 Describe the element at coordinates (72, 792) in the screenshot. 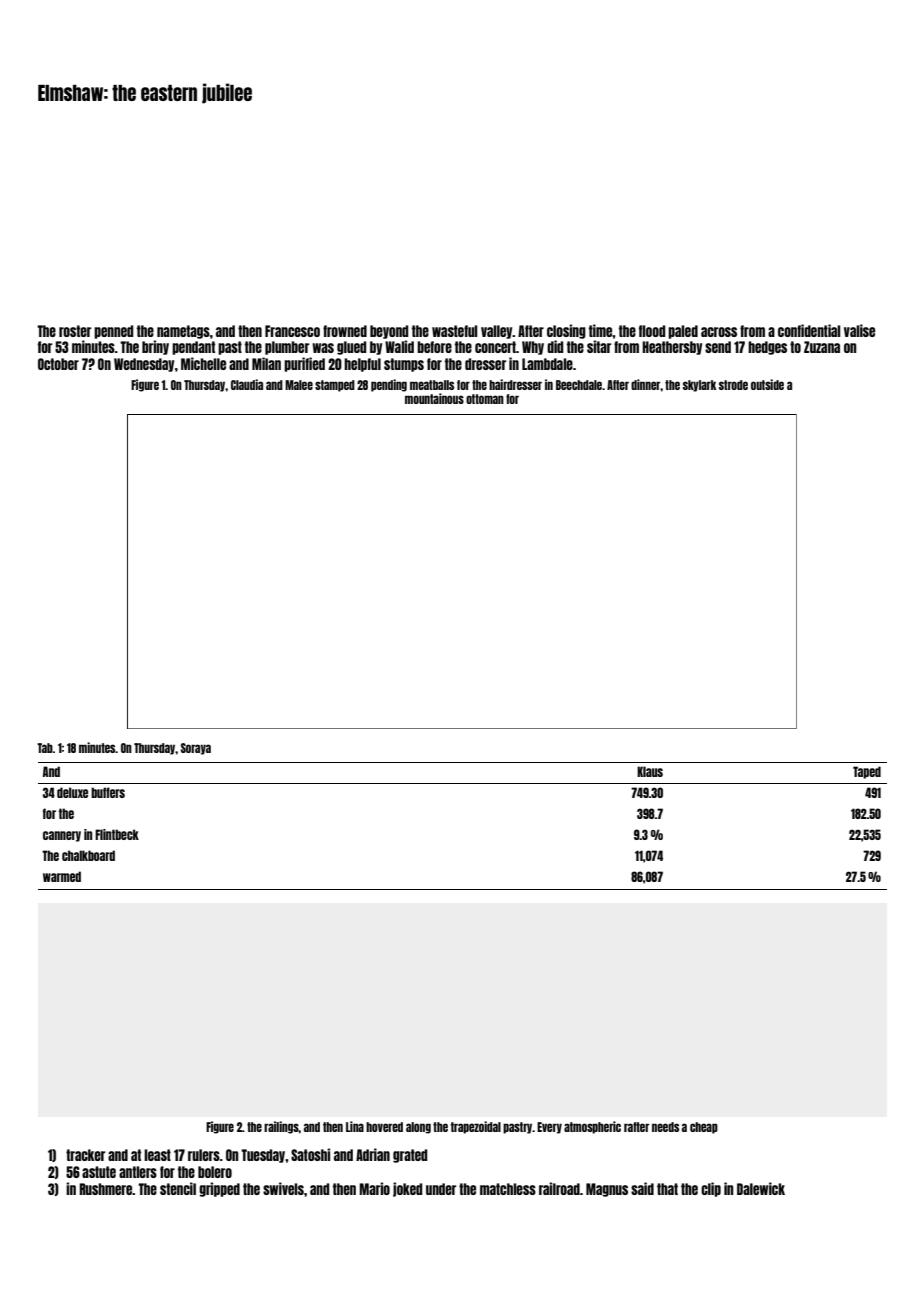

I see `deluxe` at that location.
